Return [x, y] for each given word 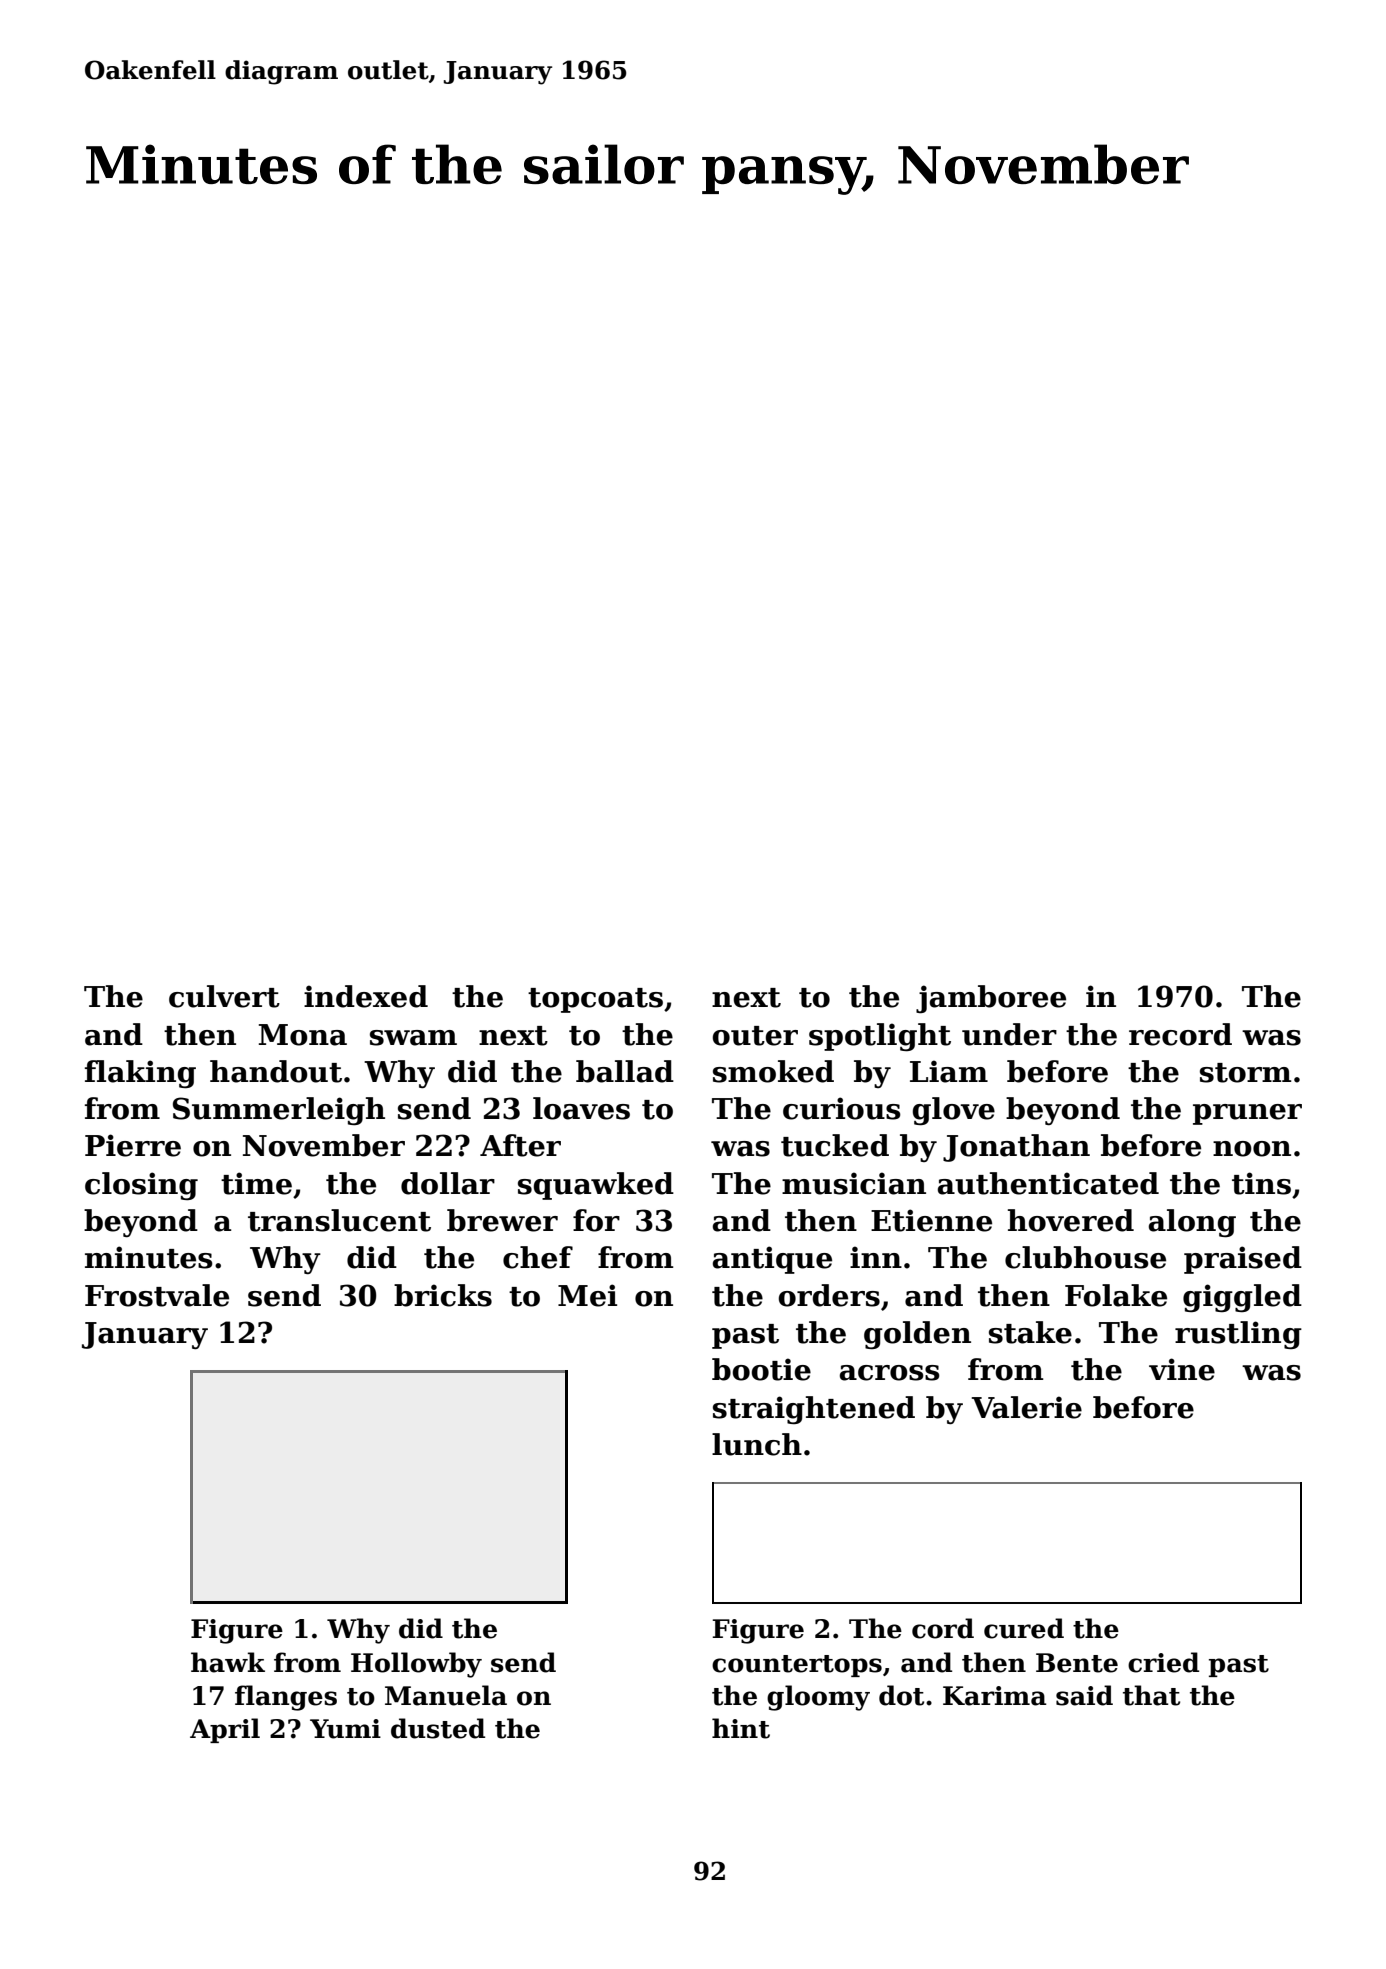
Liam [949, 1071]
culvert [224, 996]
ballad [625, 1071]
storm [1246, 1073]
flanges [286, 1698]
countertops [797, 1666]
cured [1024, 1628]
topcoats [595, 1000]
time [256, 1183]
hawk [228, 1662]
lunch [757, 1444]
